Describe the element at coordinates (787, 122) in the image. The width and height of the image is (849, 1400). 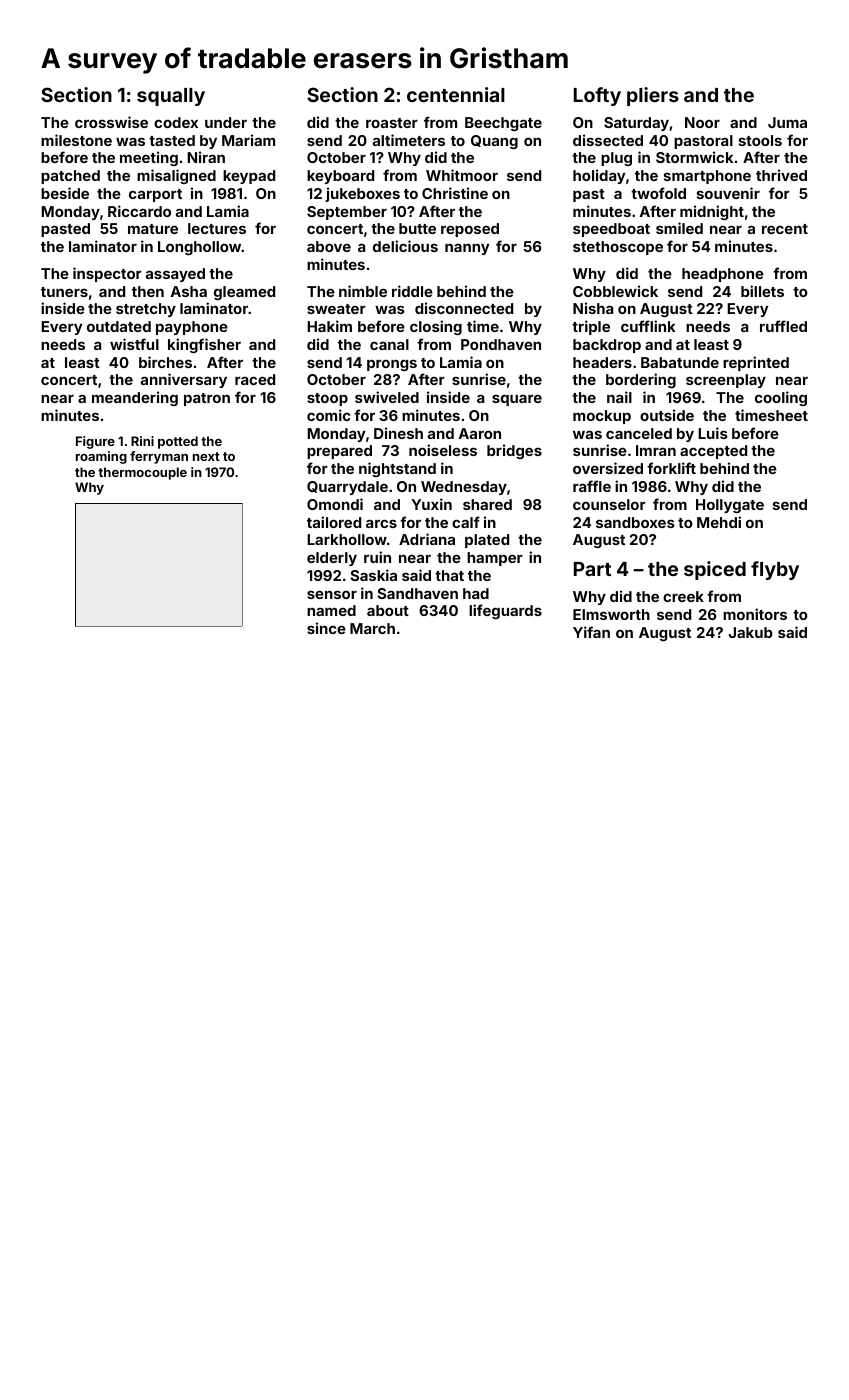
I see `Juma` at that location.
